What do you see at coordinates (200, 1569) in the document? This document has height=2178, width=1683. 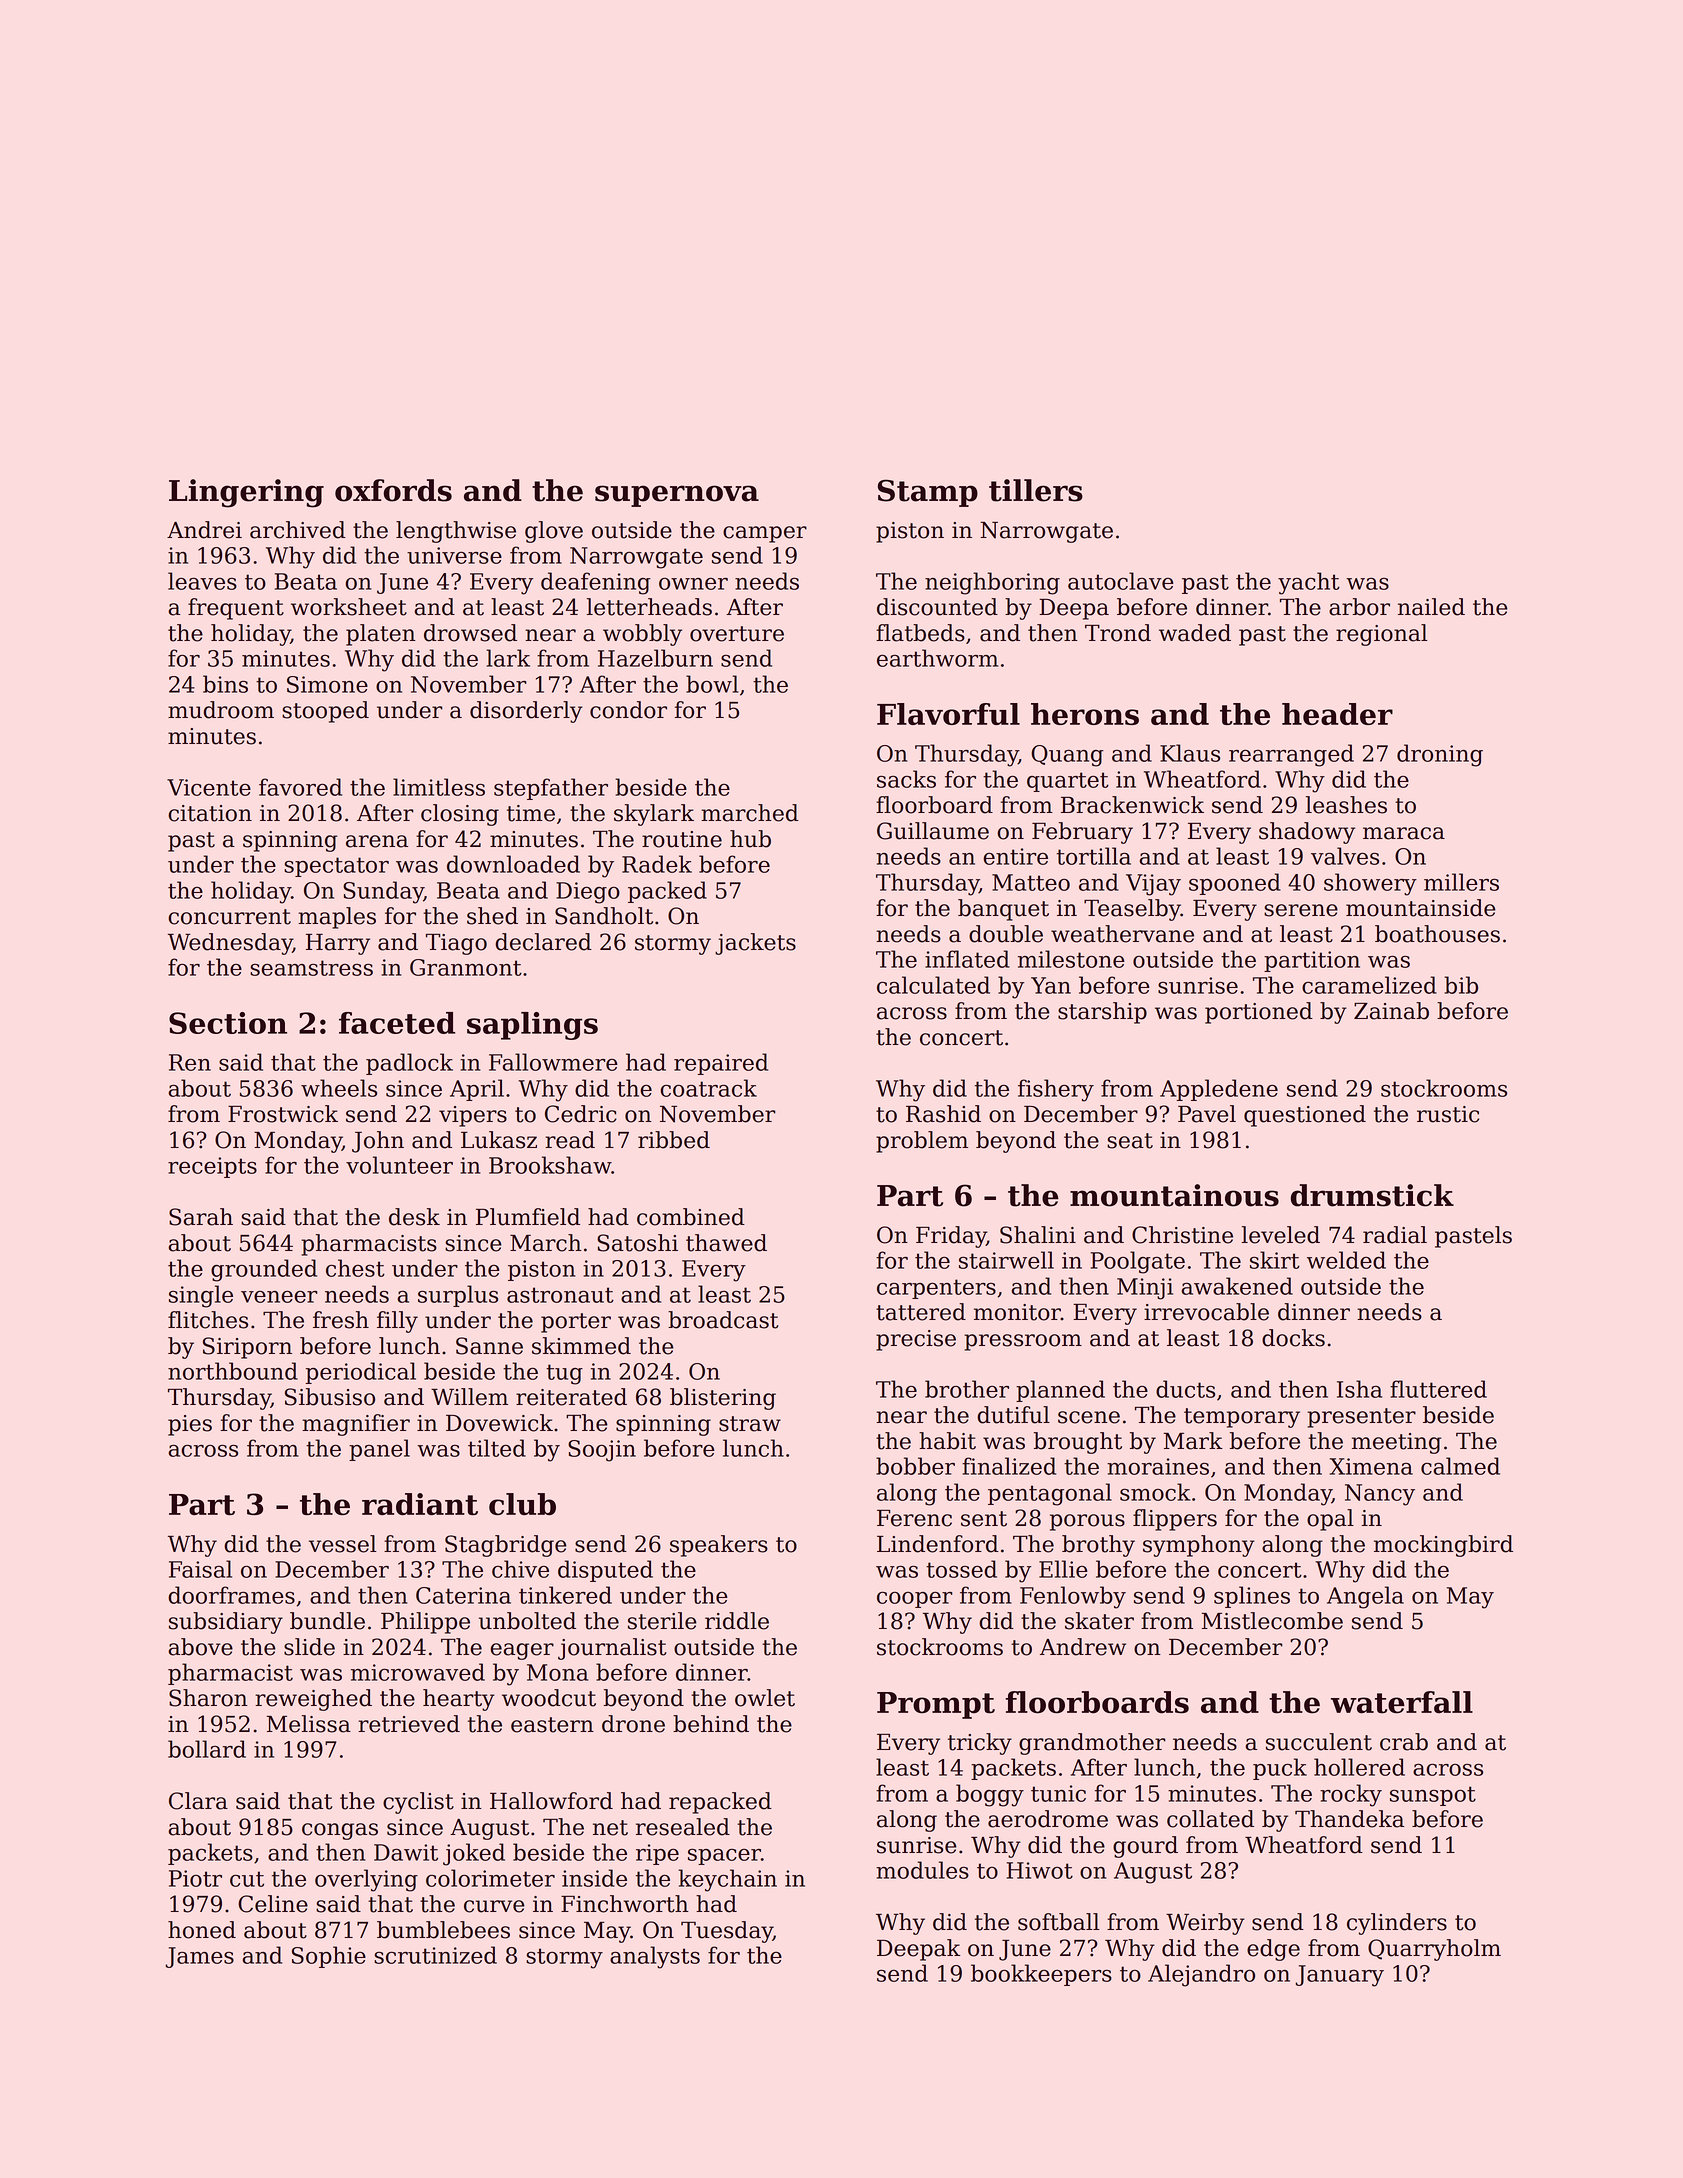 I see `Faisal` at bounding box center [200, 1569].
